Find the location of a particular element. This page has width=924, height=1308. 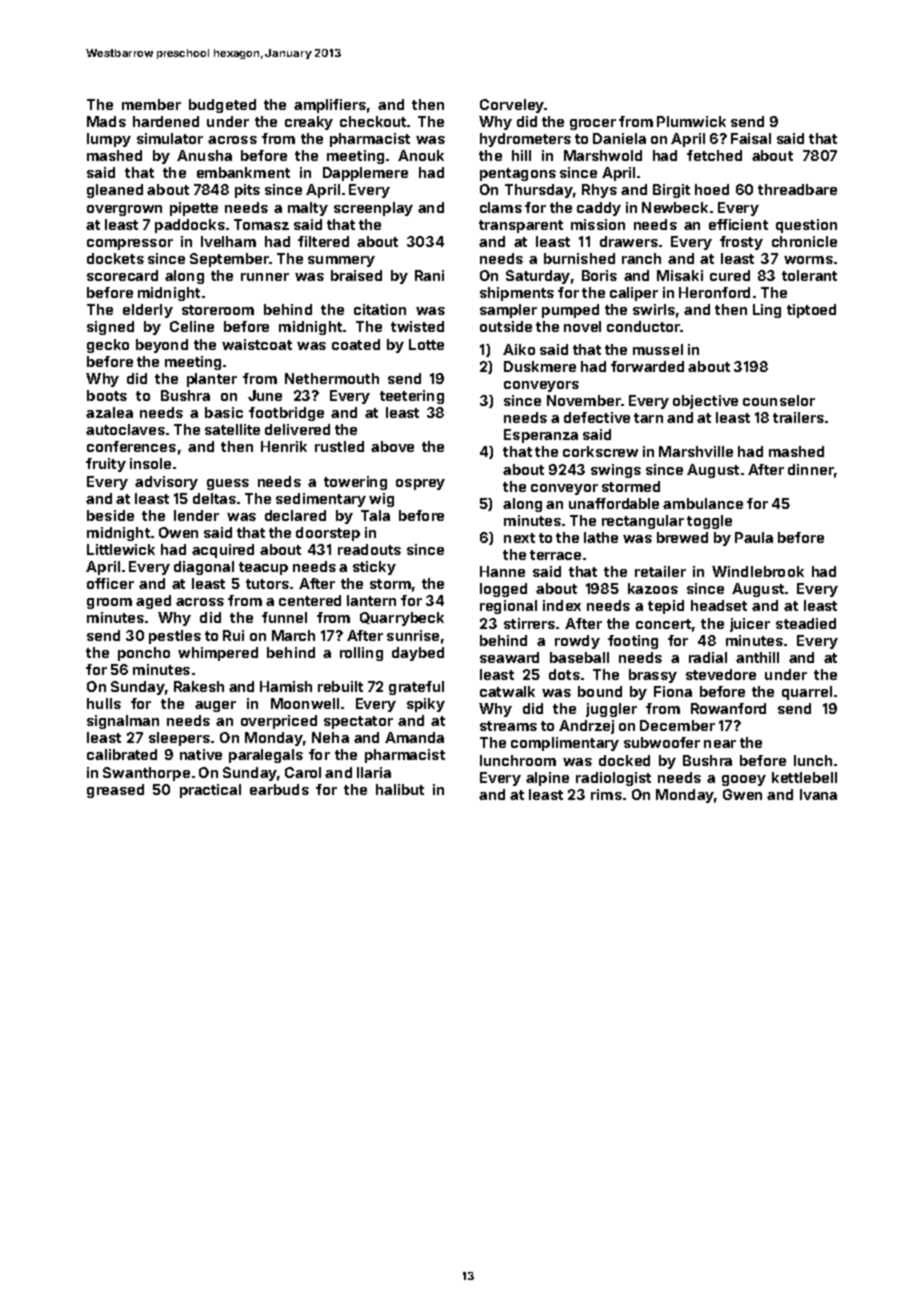

next is located at coordinates (519, 538).
